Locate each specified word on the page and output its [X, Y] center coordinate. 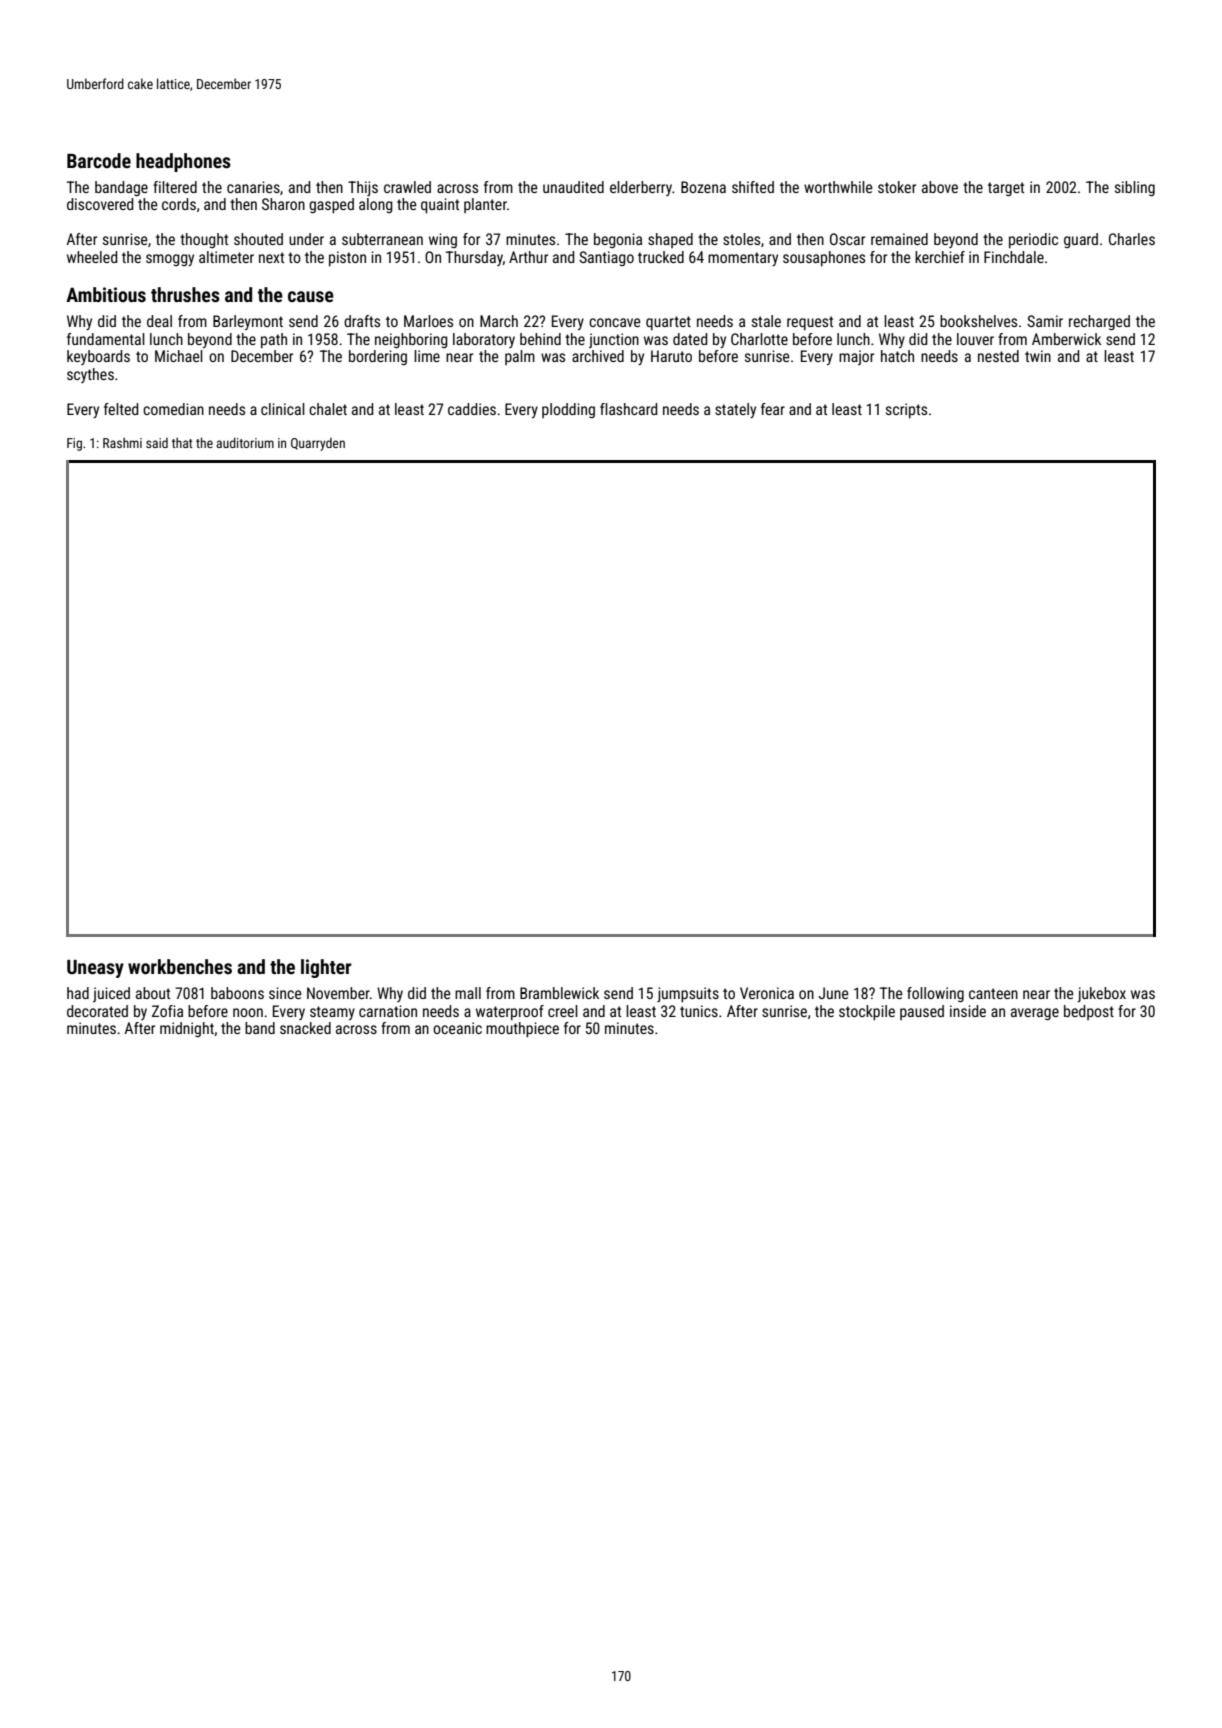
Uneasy [95, 969]
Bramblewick [559, 993]
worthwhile [838, 187]
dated [690, 339]
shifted [753, 187]
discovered [100, 204]
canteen [993, 993]
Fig [74, 444]
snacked [305, 1028]
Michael [179, 356]
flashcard [628, 409]
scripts [906, 410]
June [833, 993]
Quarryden [318, 444]
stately [735, 410]
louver [975, 339]
